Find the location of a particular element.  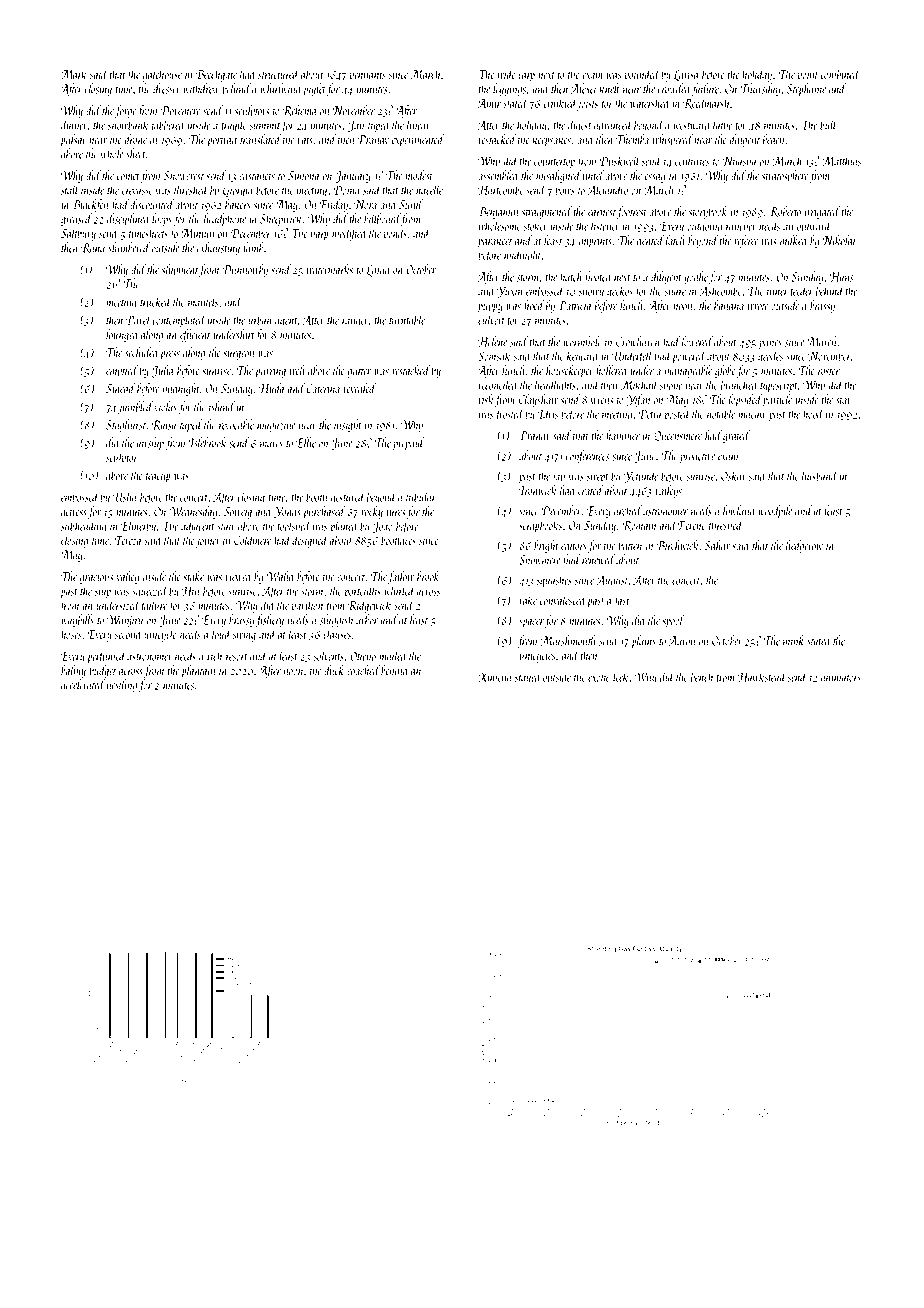

Ximena is located at coordinates (494, 677).
